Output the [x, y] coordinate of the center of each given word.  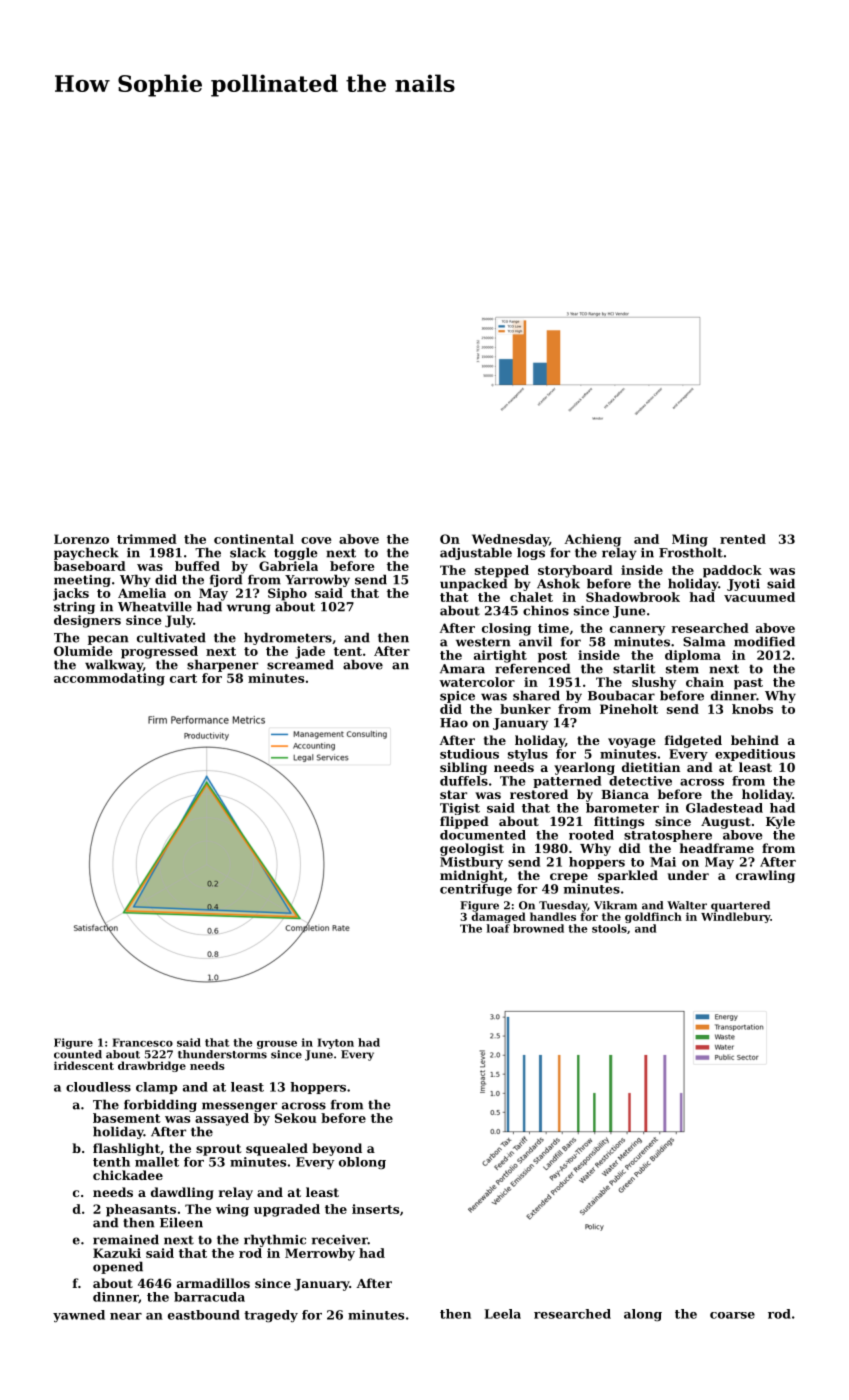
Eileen [181, 1222]
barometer [622, 808]
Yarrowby [317, 580]
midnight [472, 876]
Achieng [592, 540]
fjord [226, 580]
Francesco [142, 1042]
